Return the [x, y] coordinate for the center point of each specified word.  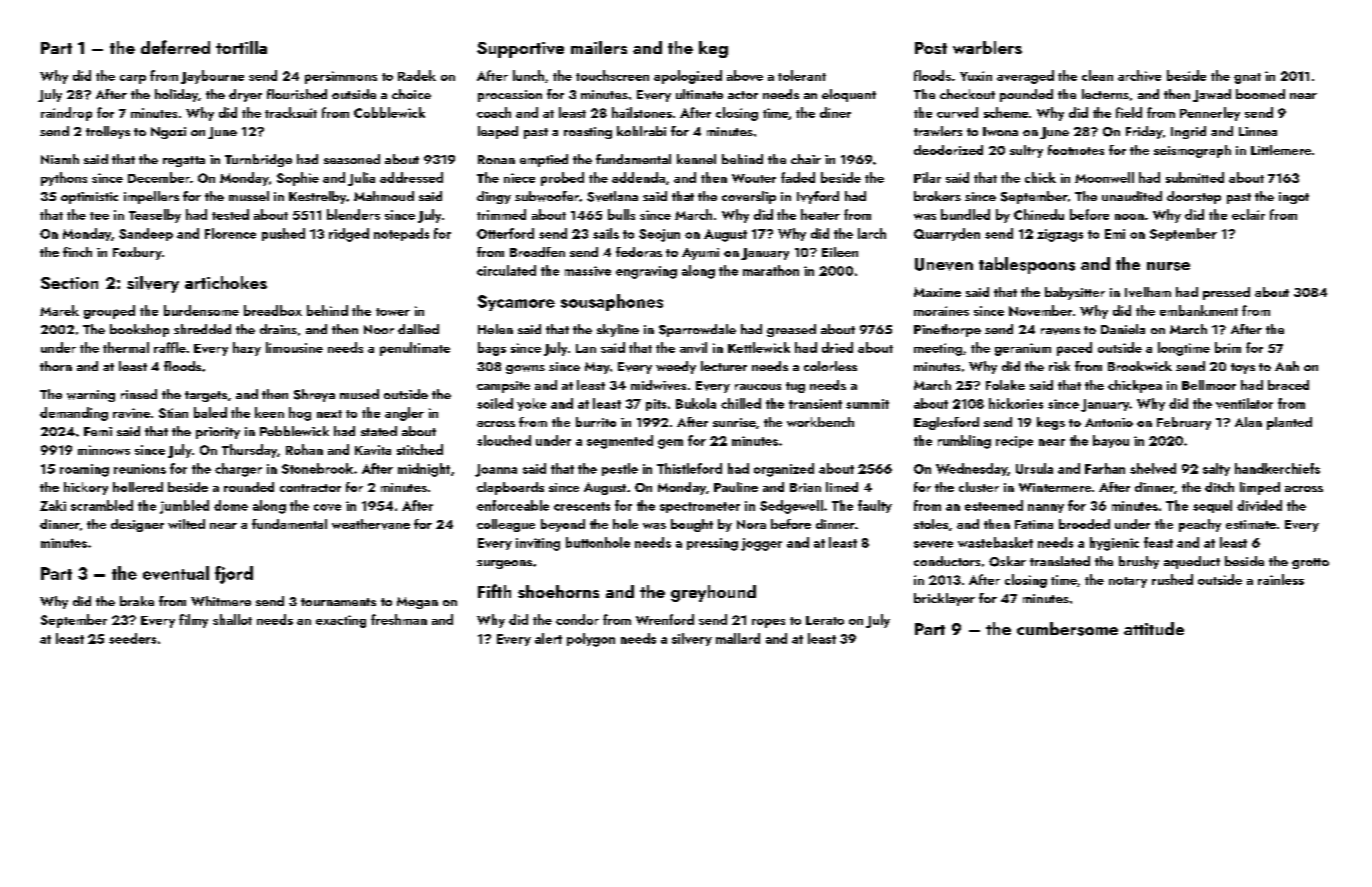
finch [77, 252]
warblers [987, 47]
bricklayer [944, 599]
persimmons [341, 77]
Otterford [505, 233]
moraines [941, 311]
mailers [599, 47]
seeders [132, 638]
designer [137, 525]
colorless [830, 366]
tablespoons [1027, 265]
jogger [761, 544]
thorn [56, 366]
